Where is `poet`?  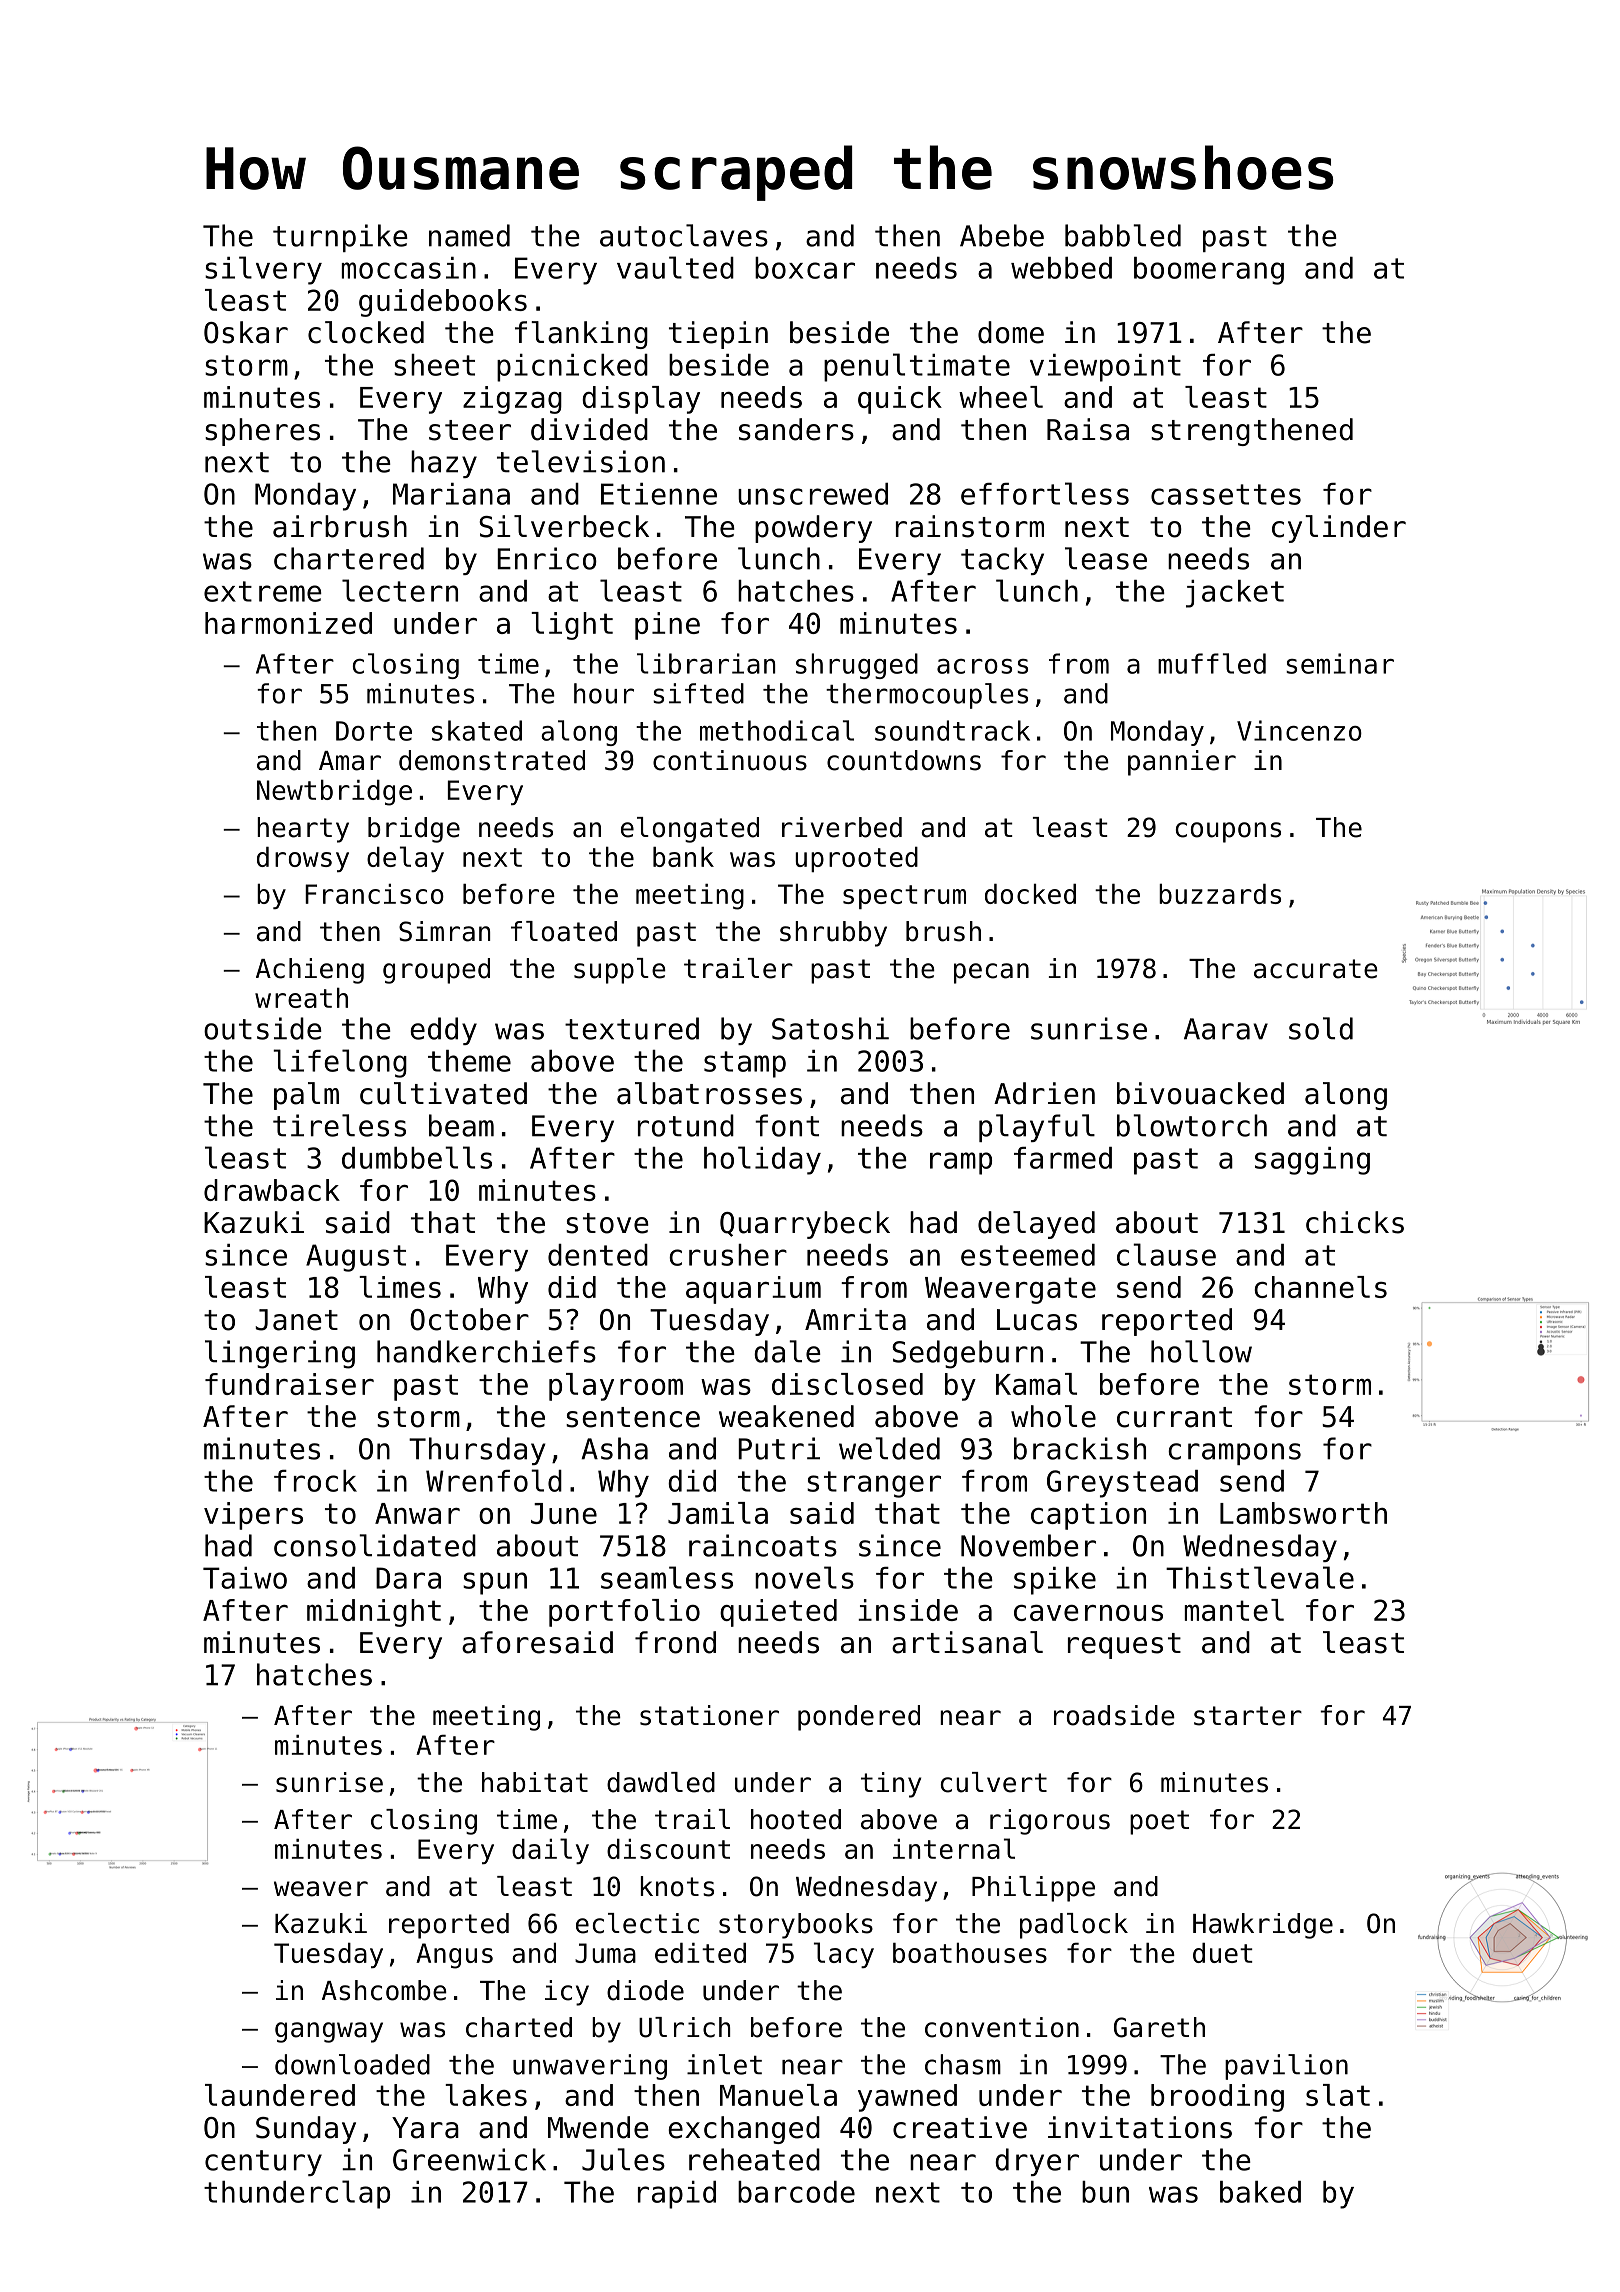 poet is located at coordinates (1159, 1822).
